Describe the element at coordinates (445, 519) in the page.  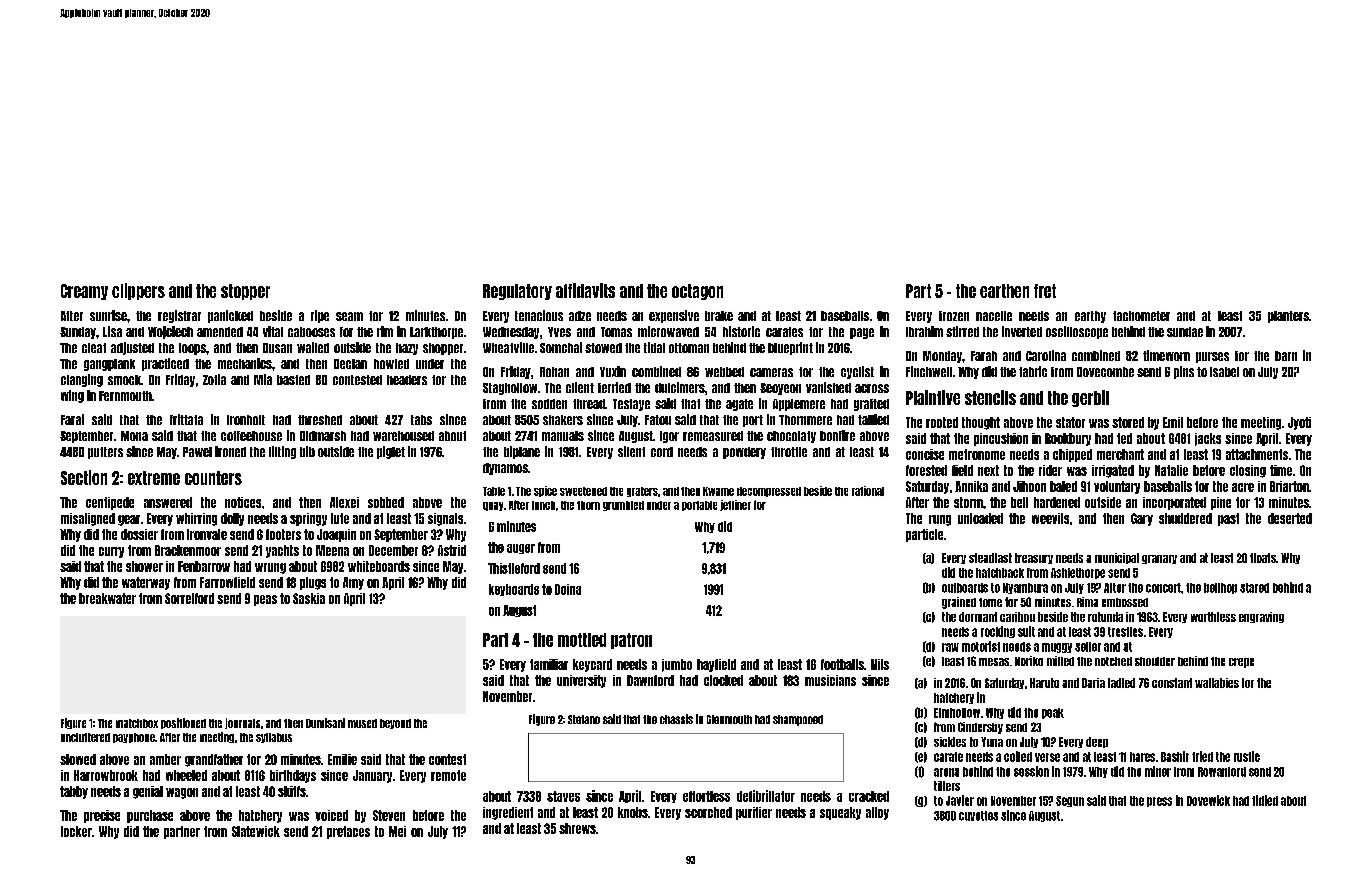
I see `signals` at that location.
